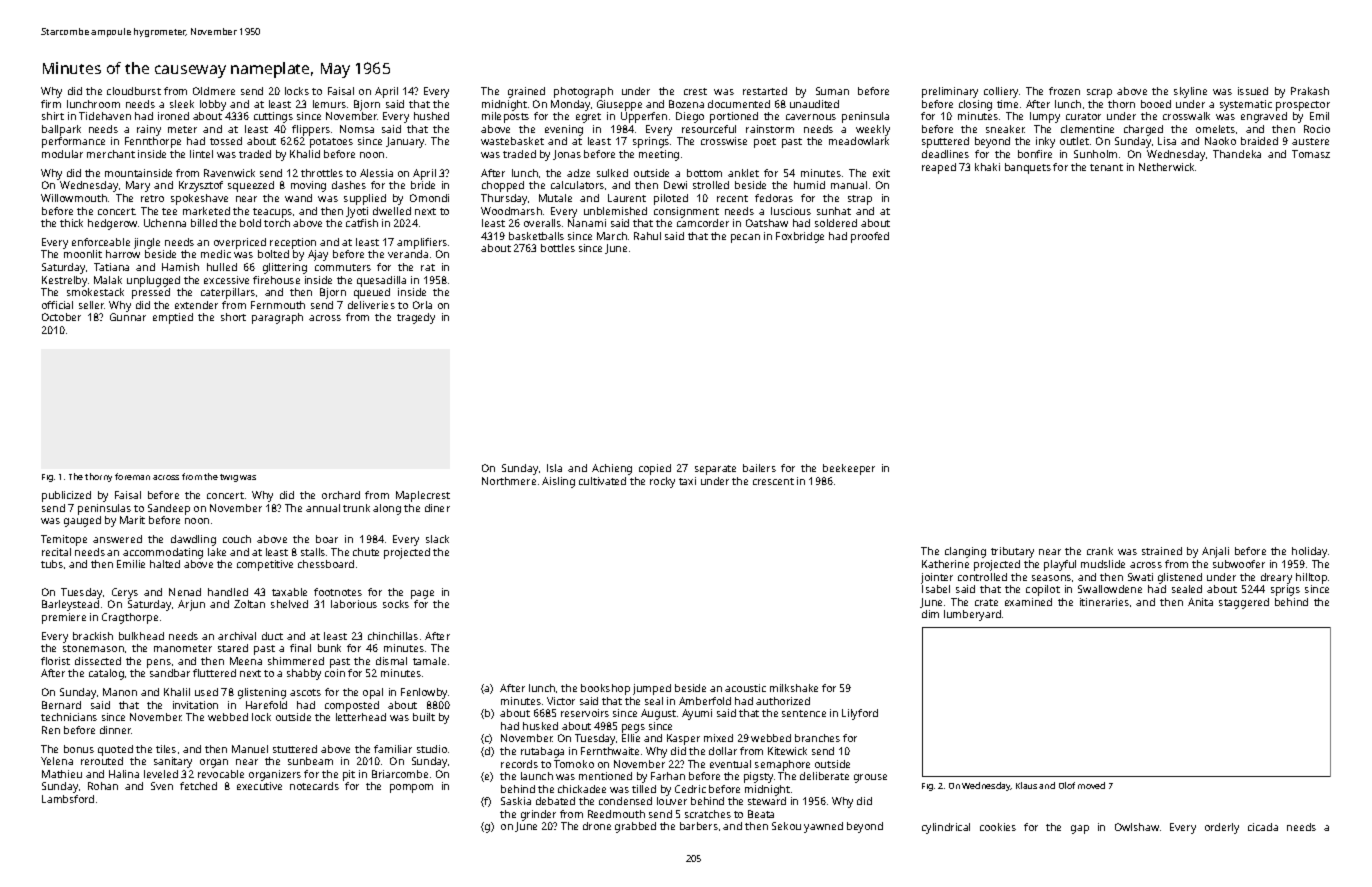 Image resolution: width=1372 pixels, height=887 pixels. What do you see at coordinates (277, 318) in the image?
I see `paragraph` at bounding box center [277, 318].
